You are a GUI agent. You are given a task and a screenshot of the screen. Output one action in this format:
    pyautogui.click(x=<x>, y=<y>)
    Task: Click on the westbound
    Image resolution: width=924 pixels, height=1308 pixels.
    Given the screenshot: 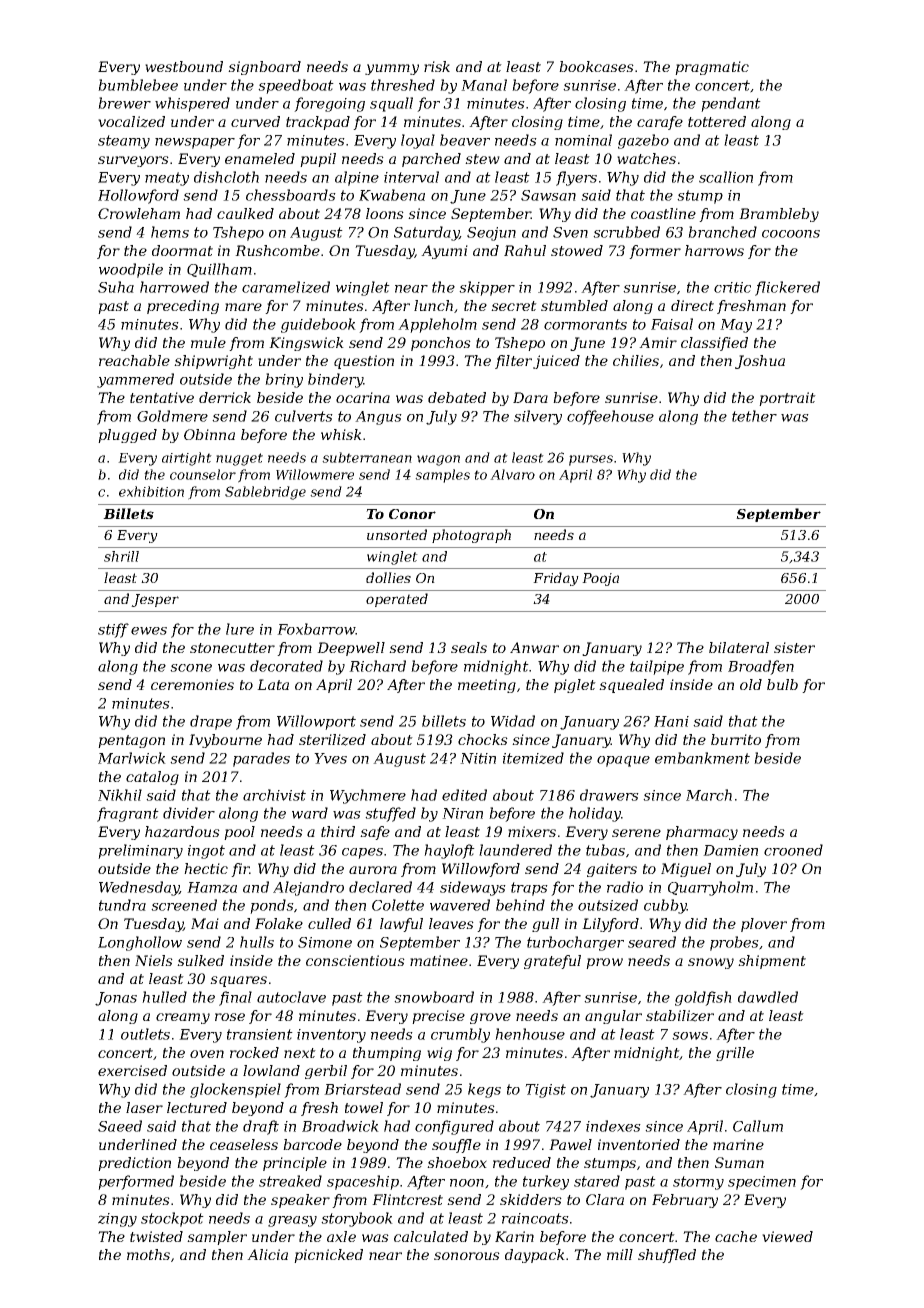 What is the action you would take?
    pyautogui.click(x=184, y=66)
